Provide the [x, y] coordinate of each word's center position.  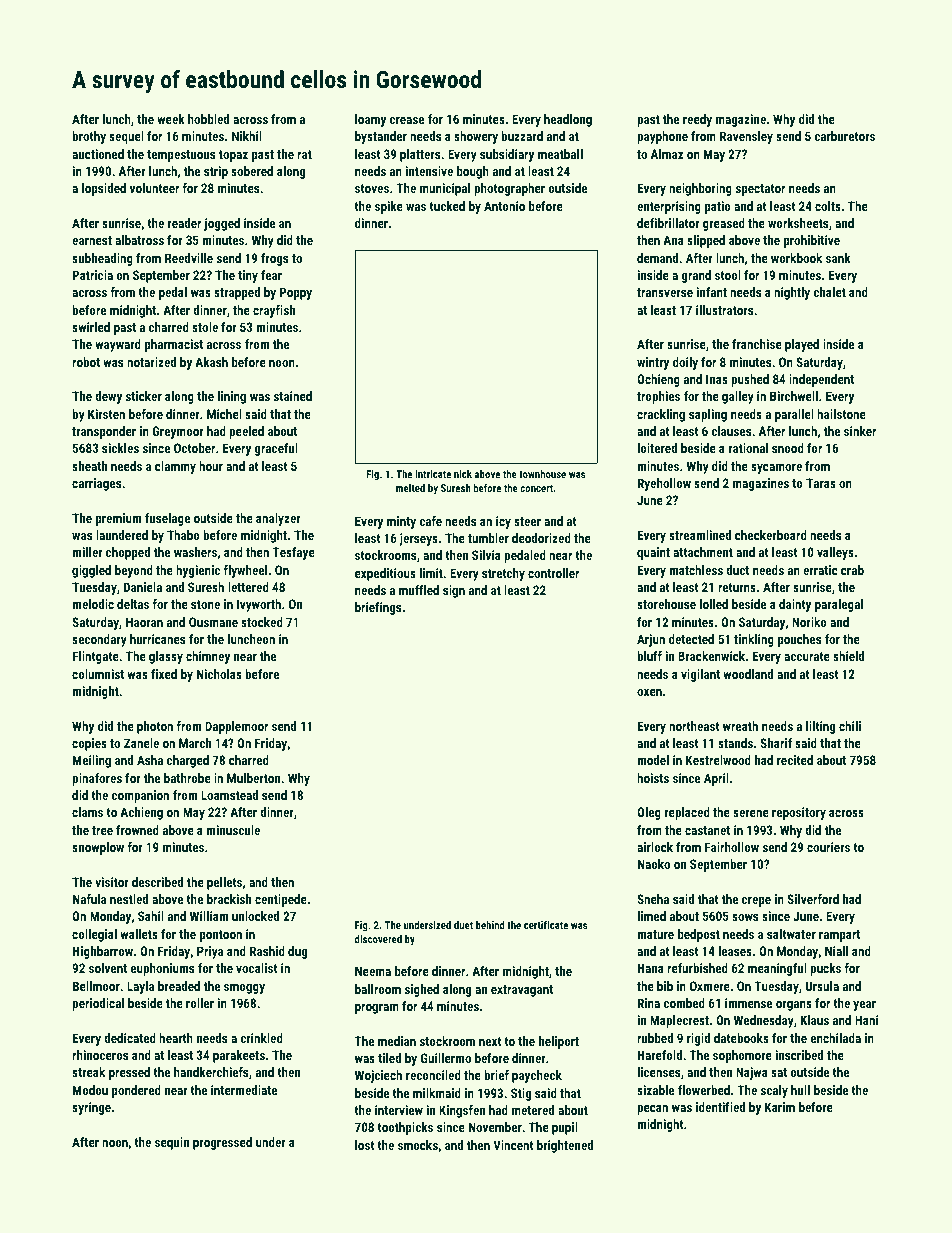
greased [724, 224]
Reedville [189, 258]
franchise [757, 344]
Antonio [504, 206]
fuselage [167, 519]
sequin [172, 1143]
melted [410, 488]
